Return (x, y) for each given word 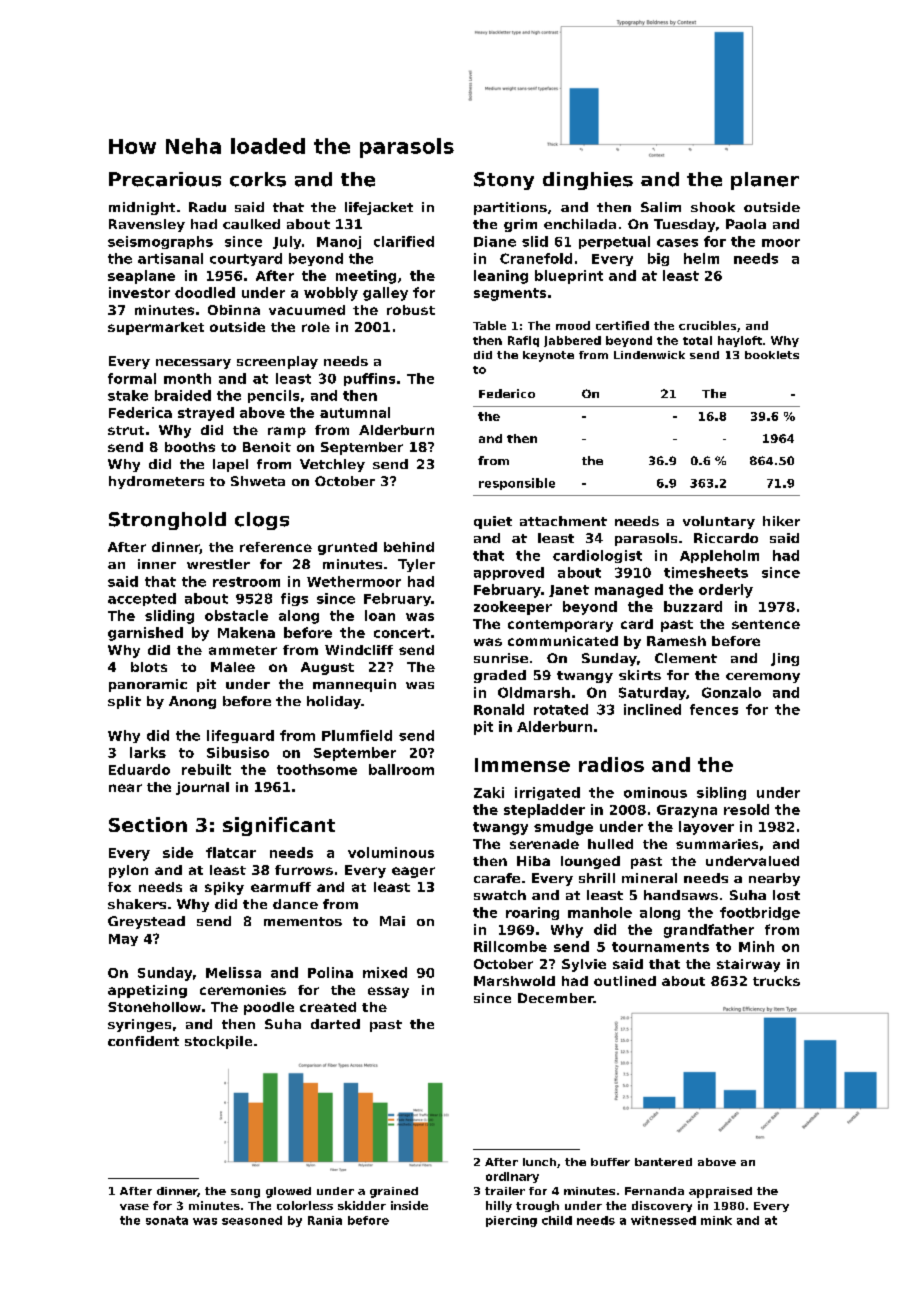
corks (258, 179)
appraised (720, 1192)
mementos (303, 921)
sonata (167, 1220)
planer (765, 181)
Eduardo (139, 769)
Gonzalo (731, 692)
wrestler (218, 564)
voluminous (391, 852)
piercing (511, 1221)
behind (409, 547)
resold (746, 809)
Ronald (499, 709)
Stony (504, 181)
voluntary (719, 522)
